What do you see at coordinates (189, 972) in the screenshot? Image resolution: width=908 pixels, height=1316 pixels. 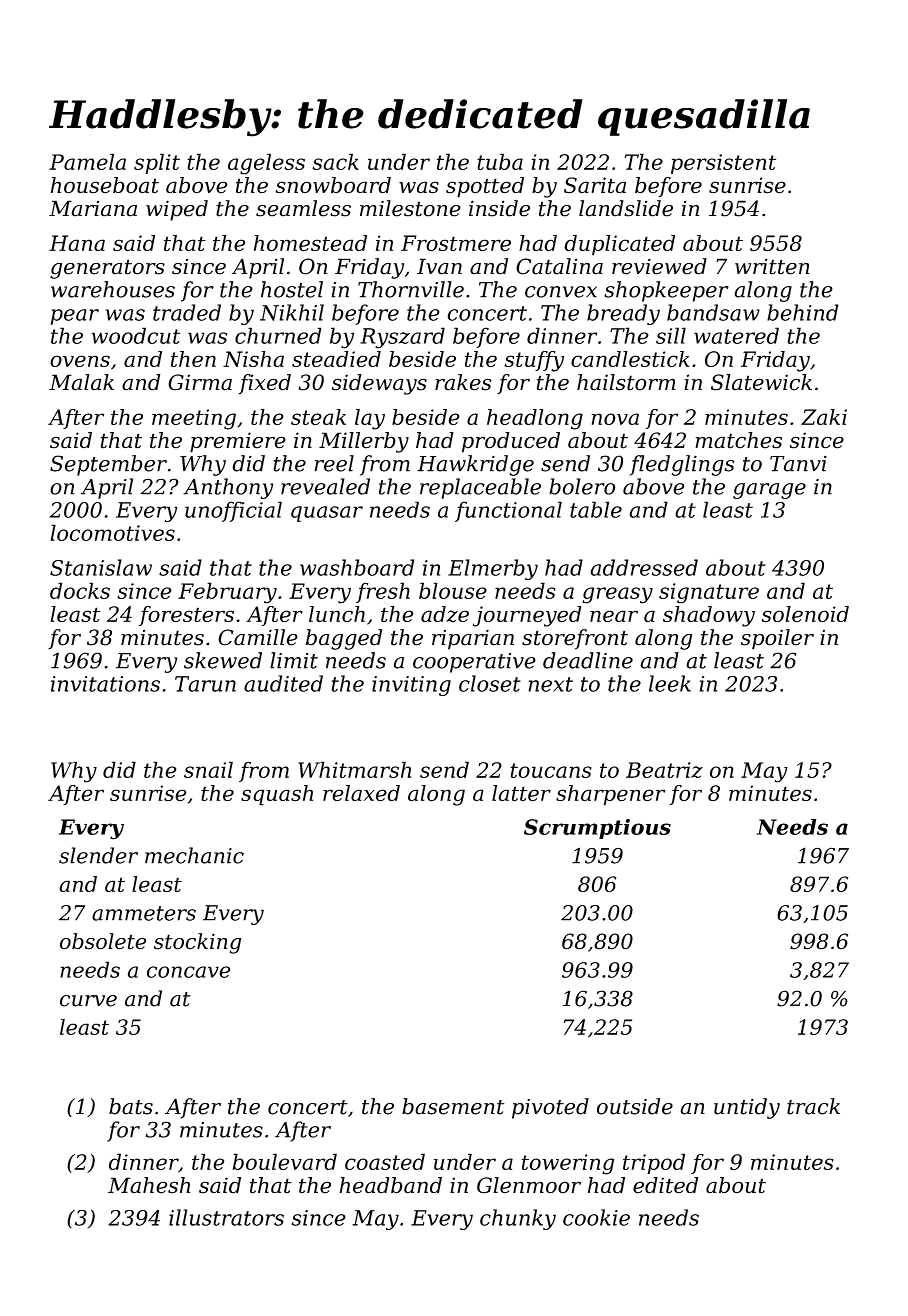 I see `concave` at bounding box center [189, 972].
